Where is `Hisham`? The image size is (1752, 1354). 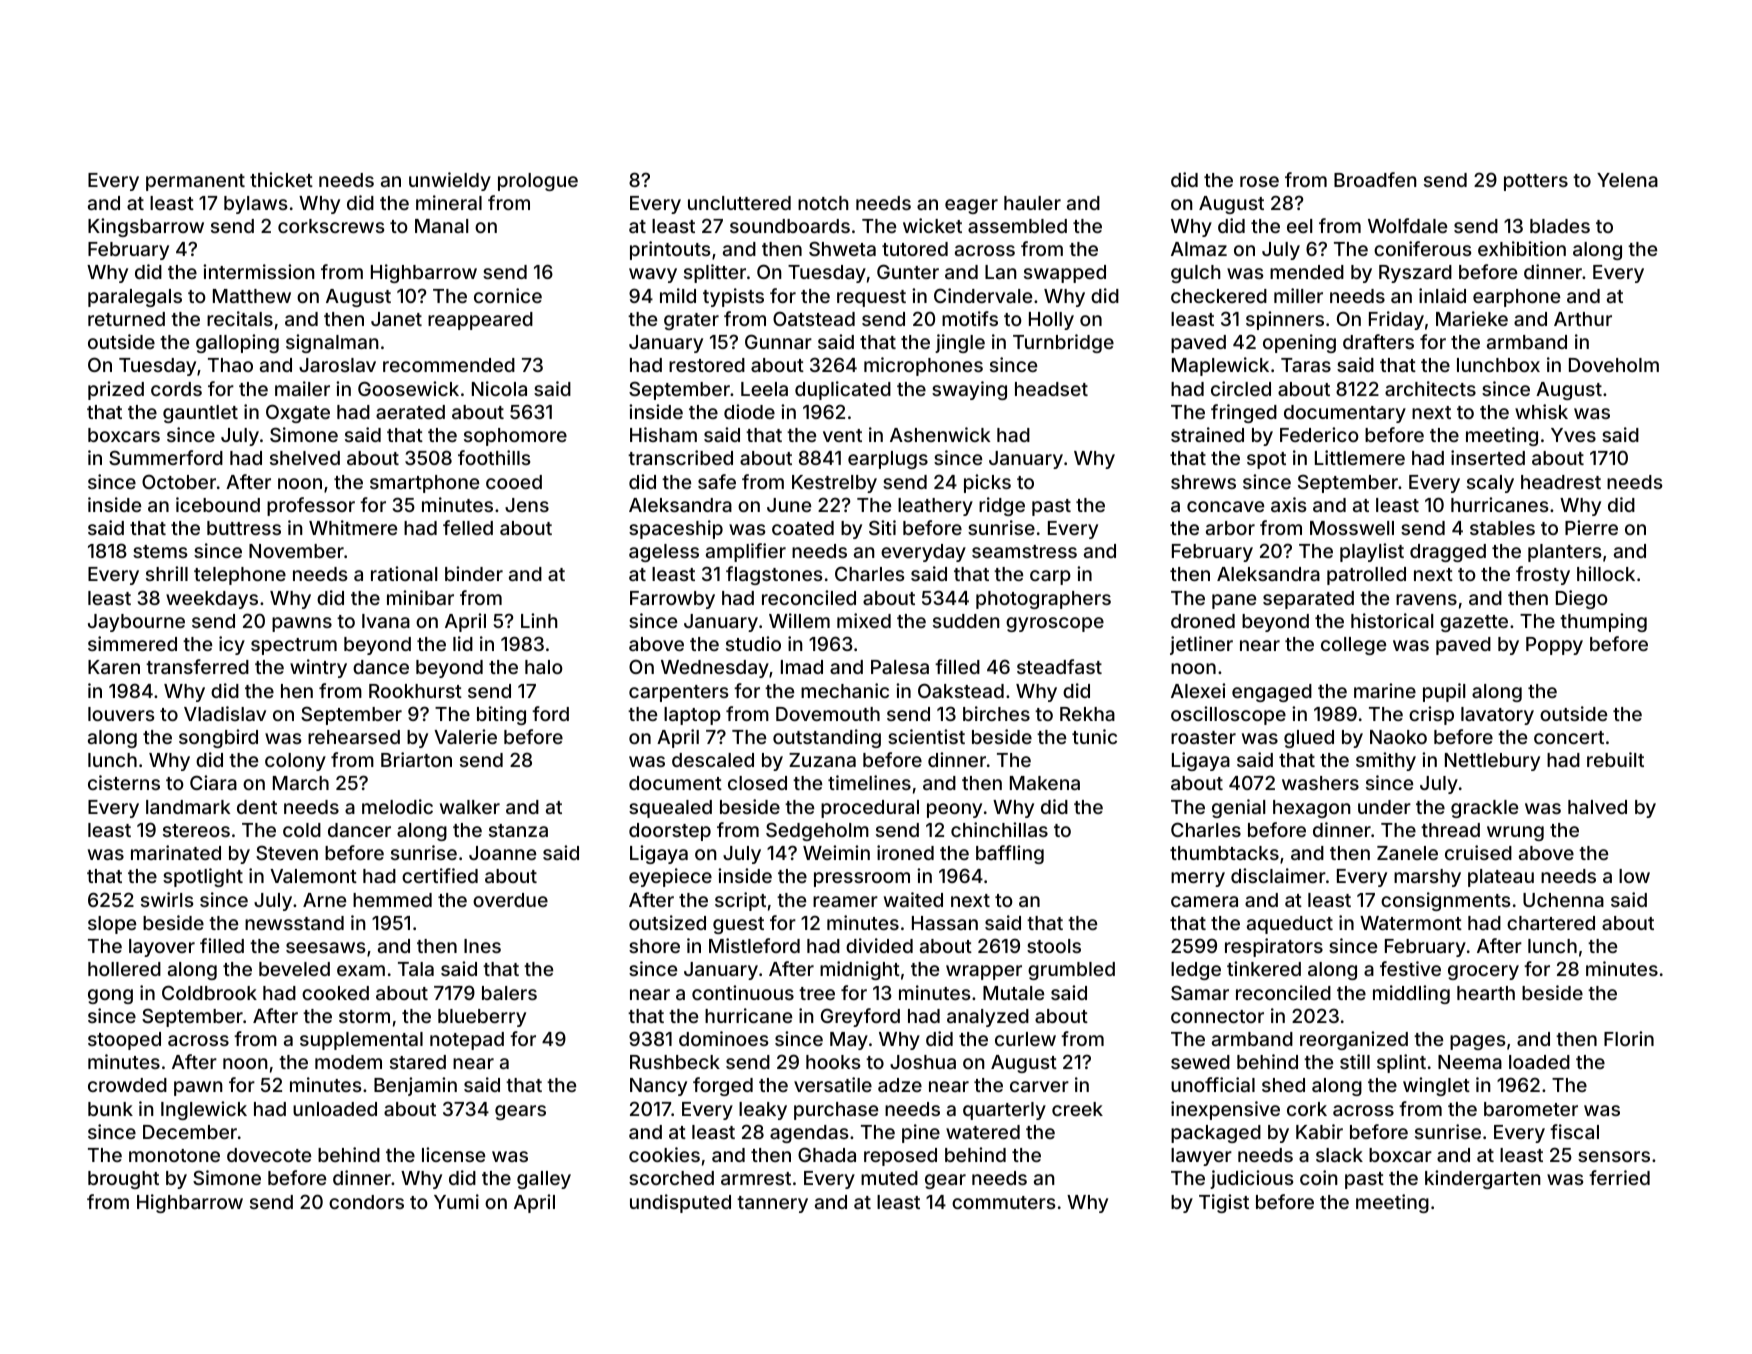 Hisham is located at coordinates (663, 434).
